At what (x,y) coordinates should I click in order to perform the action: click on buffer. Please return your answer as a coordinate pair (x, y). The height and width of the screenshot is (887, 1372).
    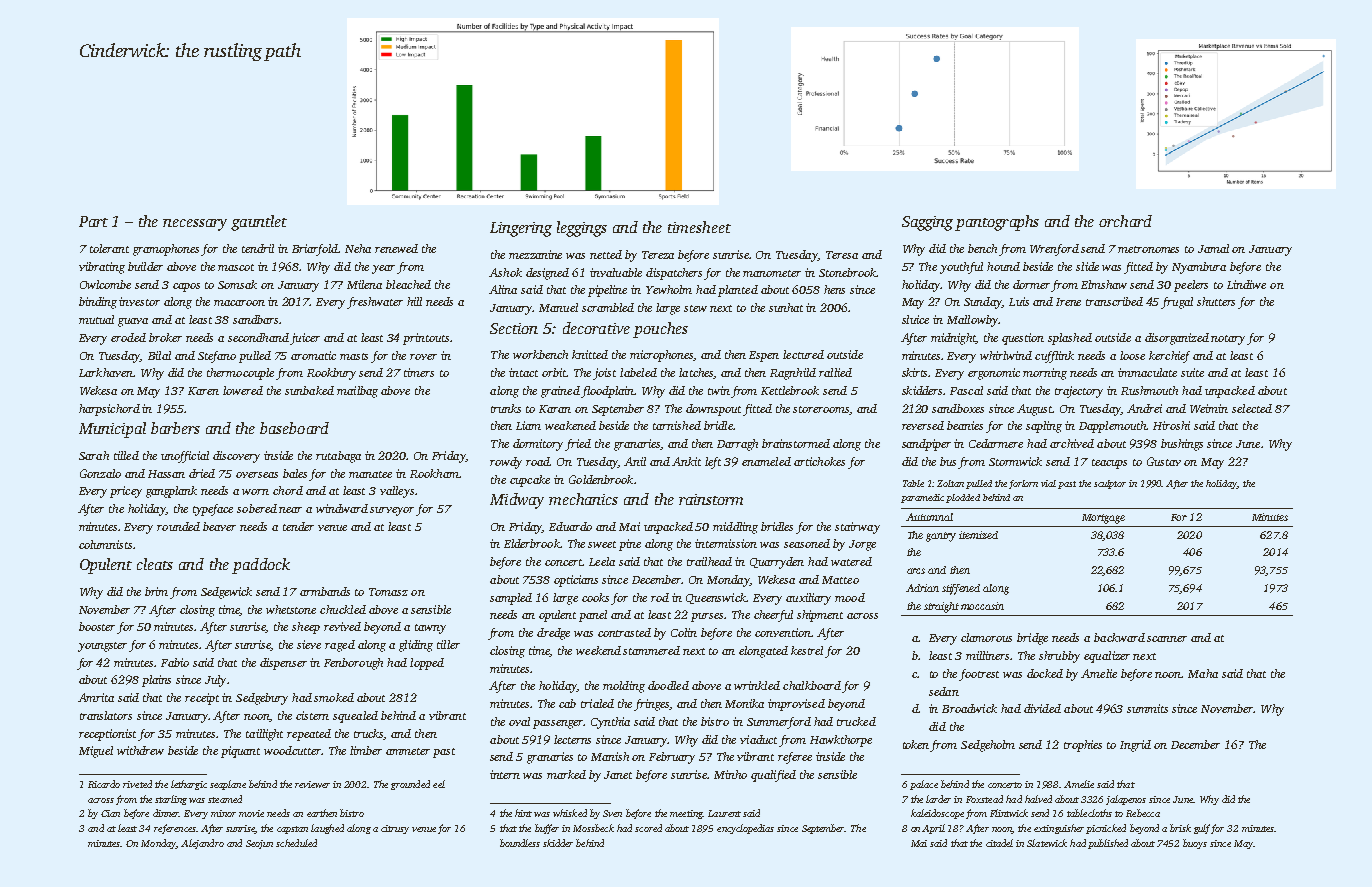
    Looking at the image, I should click on (547, 829).
